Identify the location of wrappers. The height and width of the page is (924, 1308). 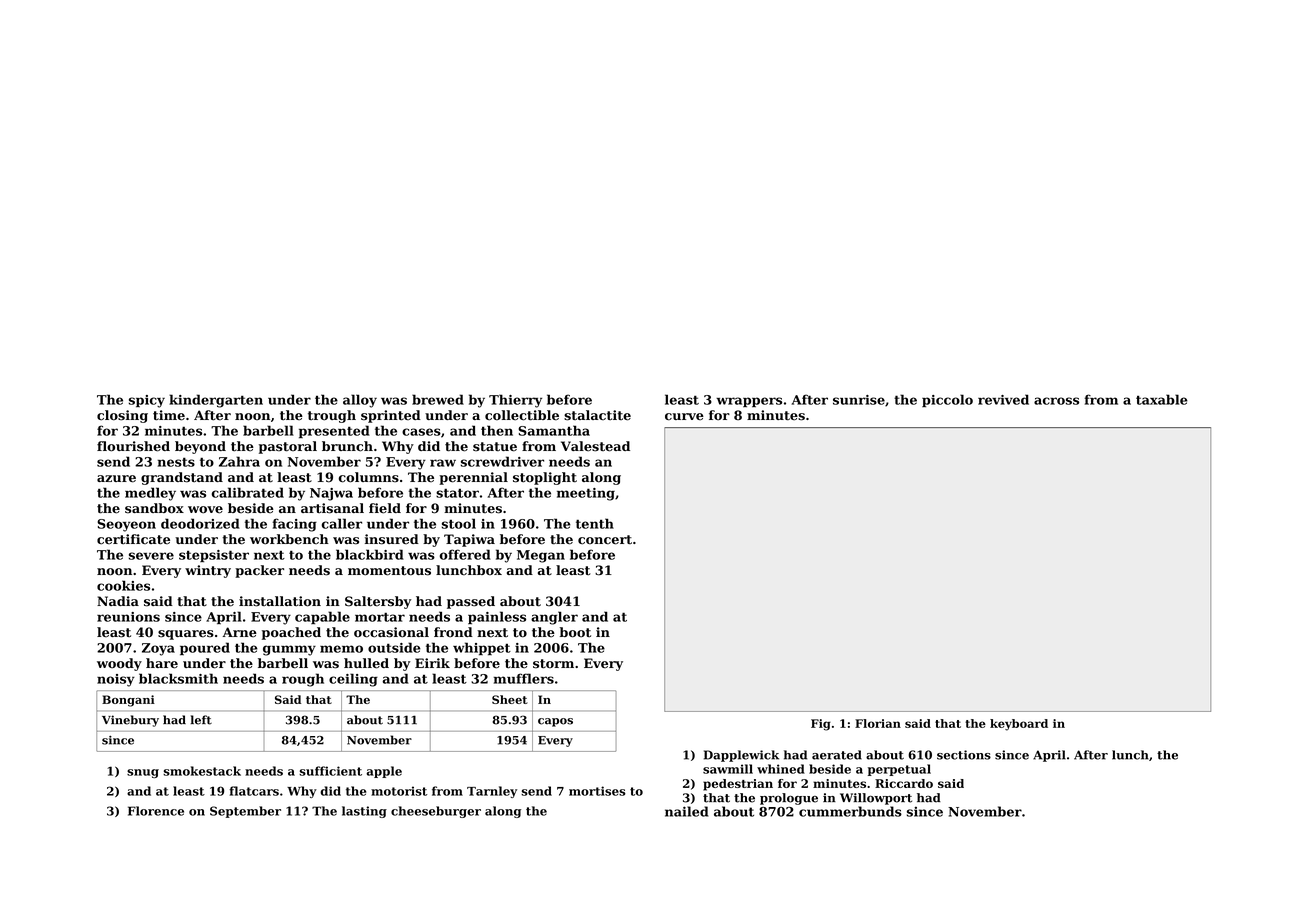
(749, 402).
